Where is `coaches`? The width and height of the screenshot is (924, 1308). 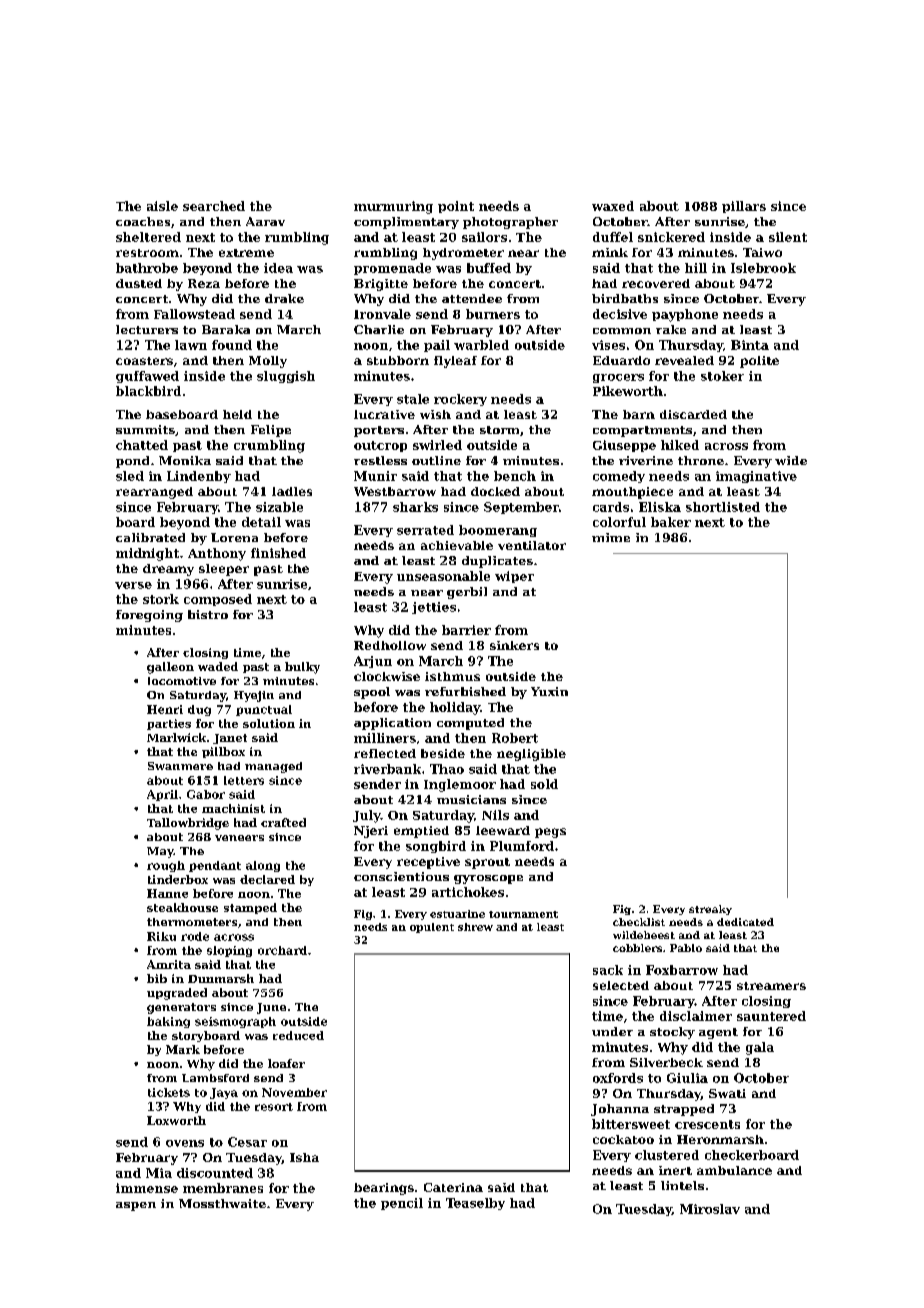
coaches is located at coordinates (143, 221).
